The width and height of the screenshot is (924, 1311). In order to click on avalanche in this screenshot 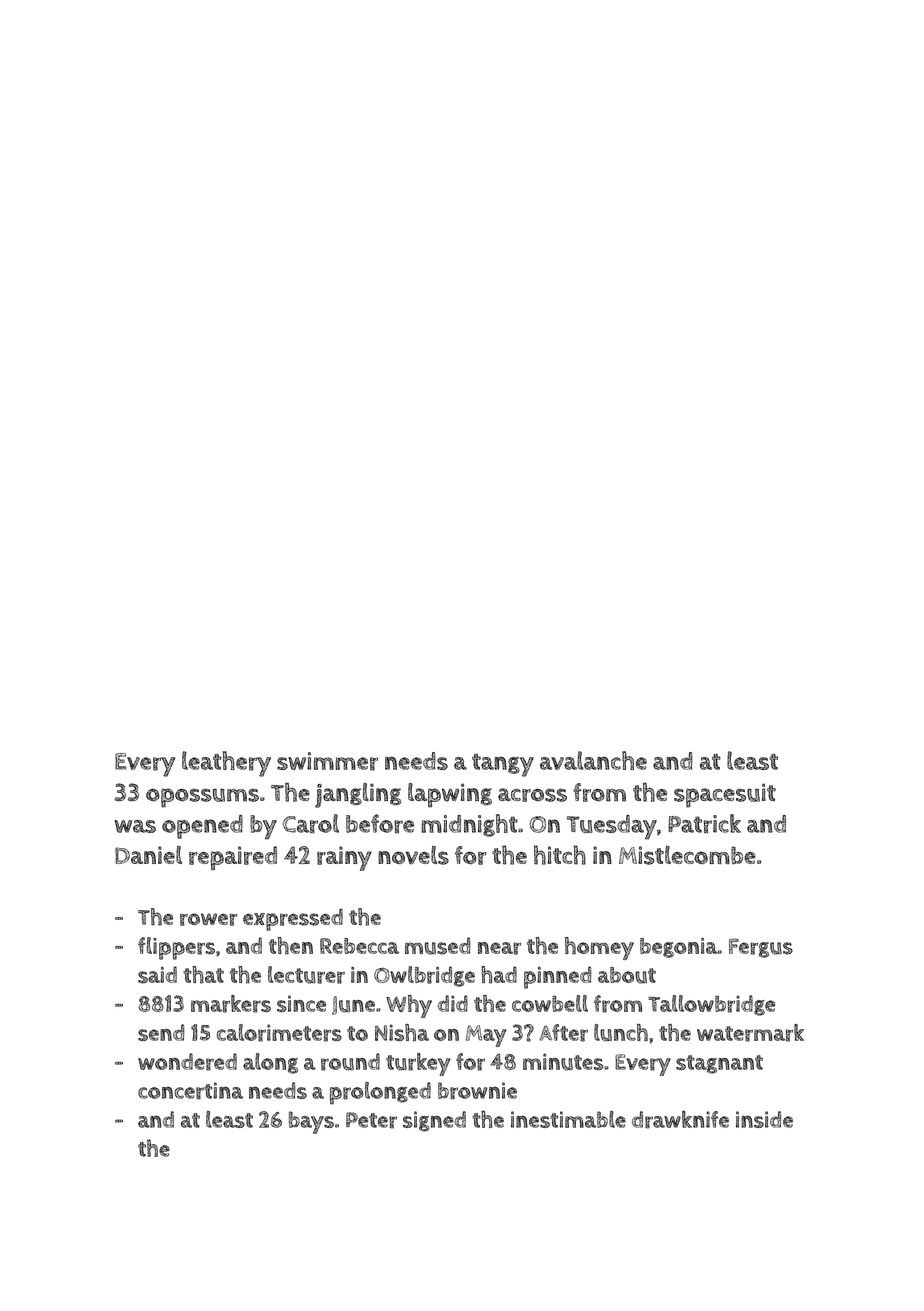, I will do `click(593, 760)`.
